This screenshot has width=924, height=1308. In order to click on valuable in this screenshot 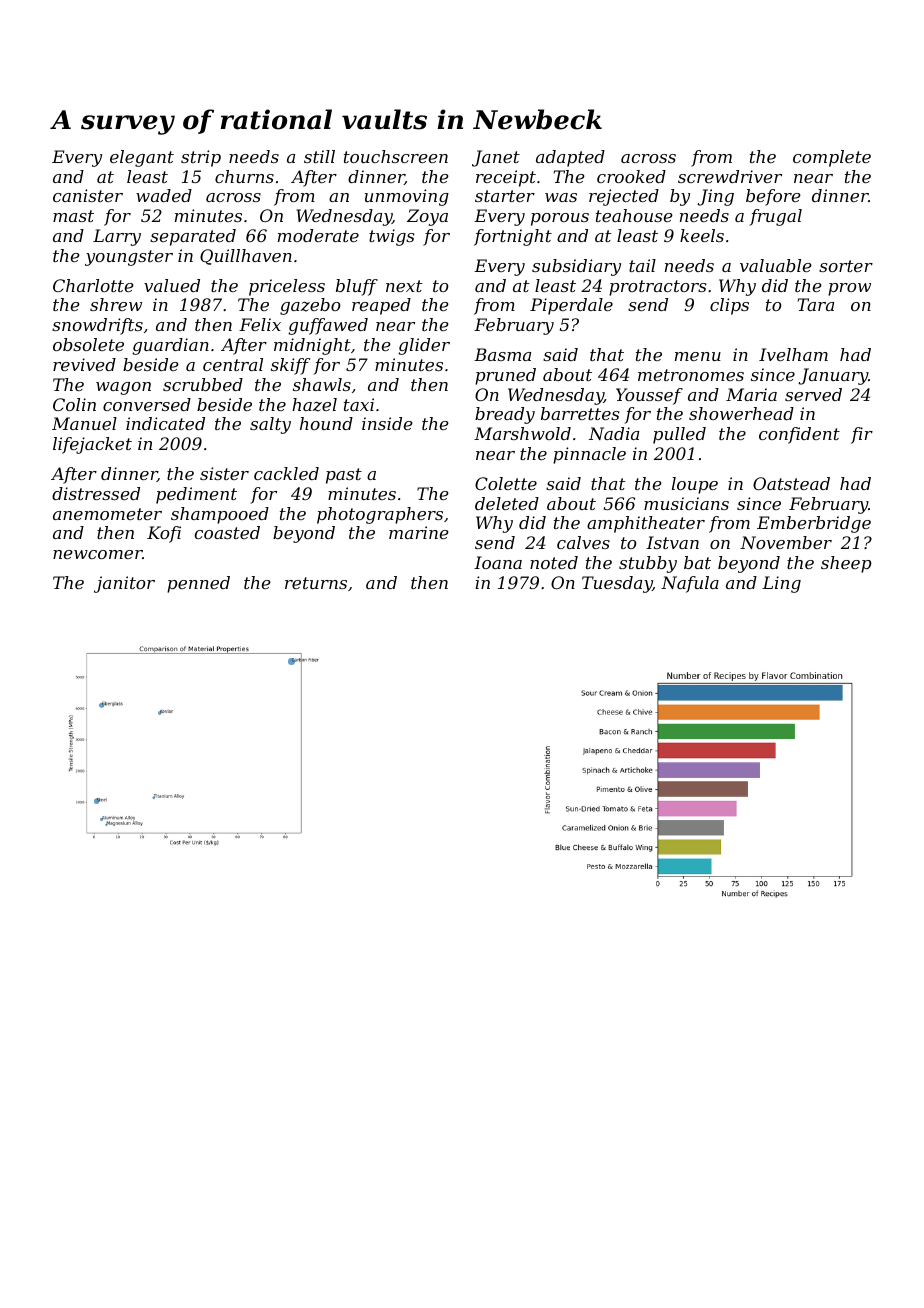, I will do `click(776, 265)`.
